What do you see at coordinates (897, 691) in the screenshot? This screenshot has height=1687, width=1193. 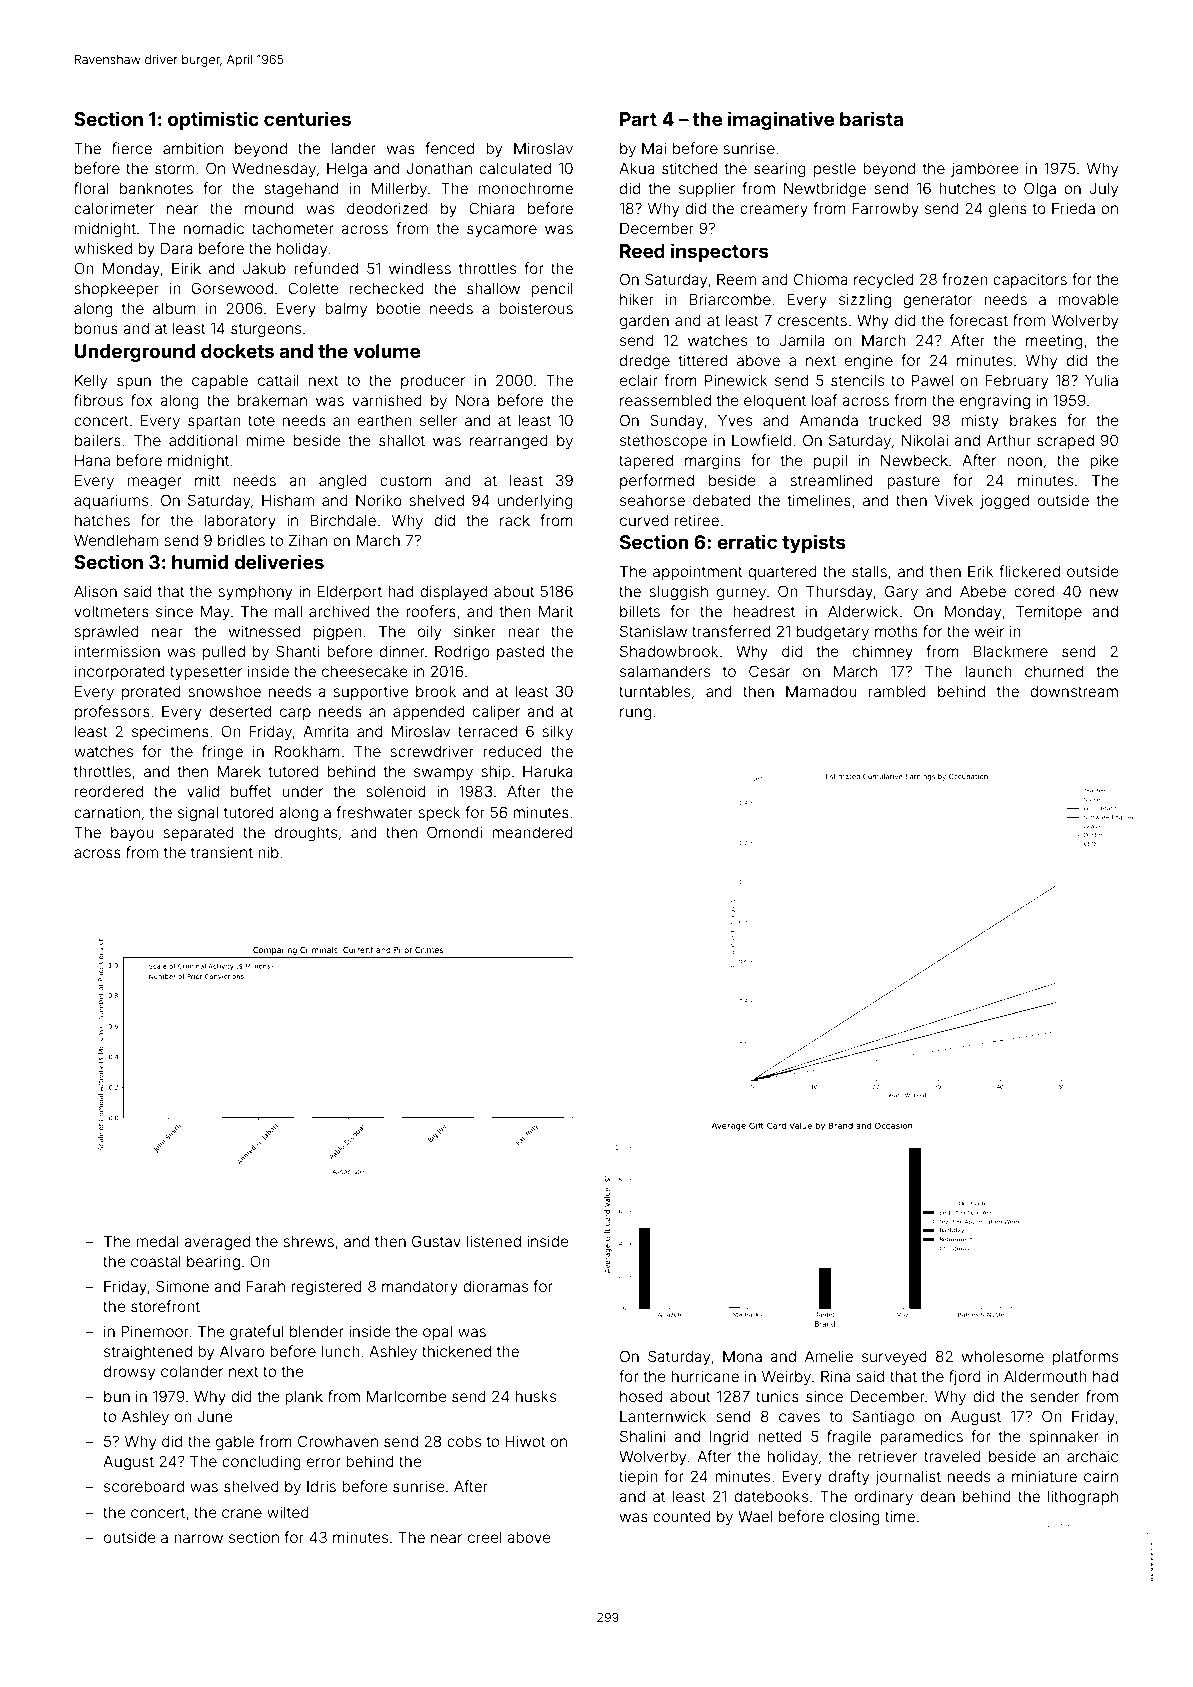 I see `rambled` at bounding box center [897, 691].
